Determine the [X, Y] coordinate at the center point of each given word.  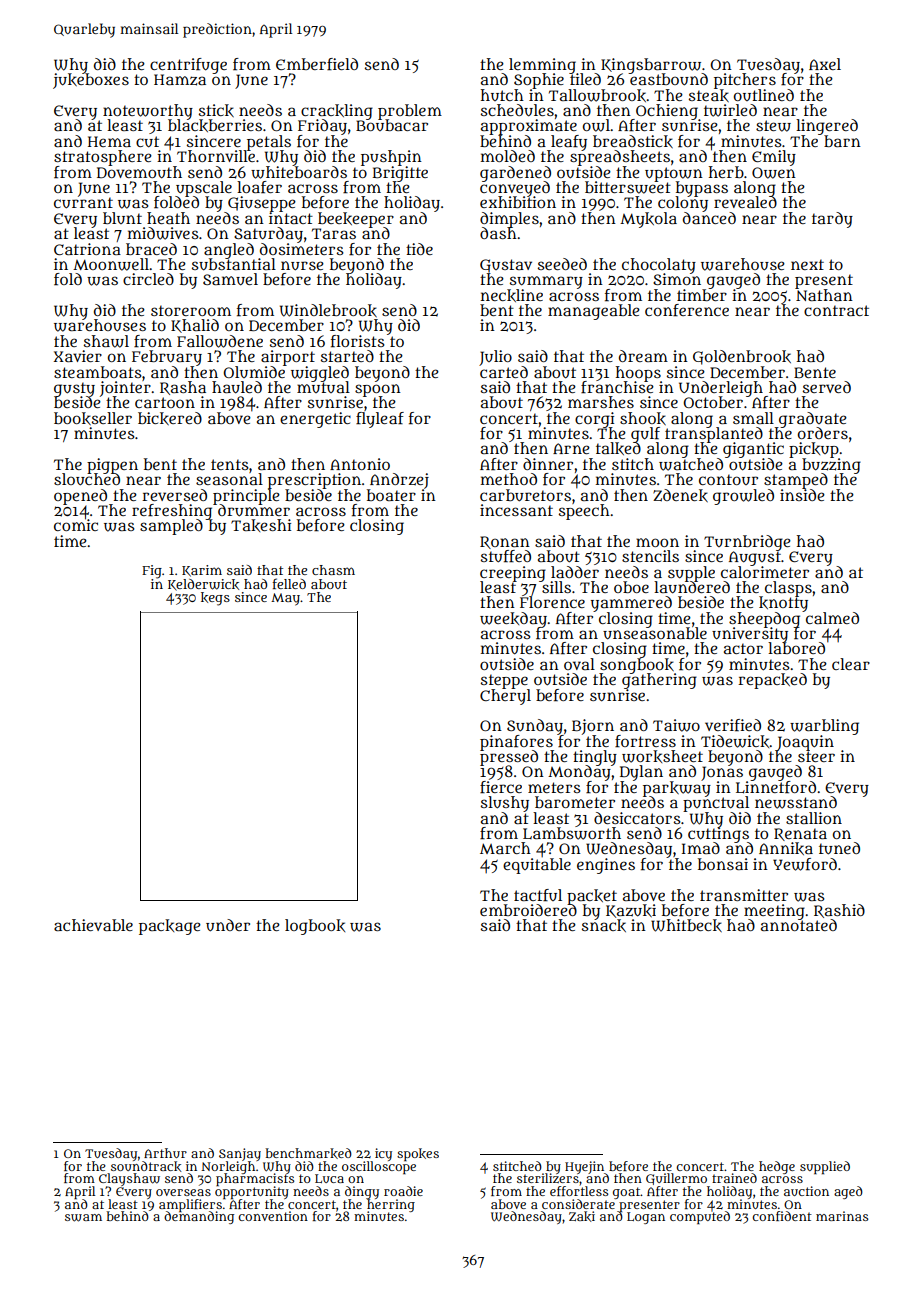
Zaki [582, 1216]
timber [702, 295]
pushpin [391, 158]
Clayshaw [129, 1179]
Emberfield [317, 64]
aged [848, 1192]
